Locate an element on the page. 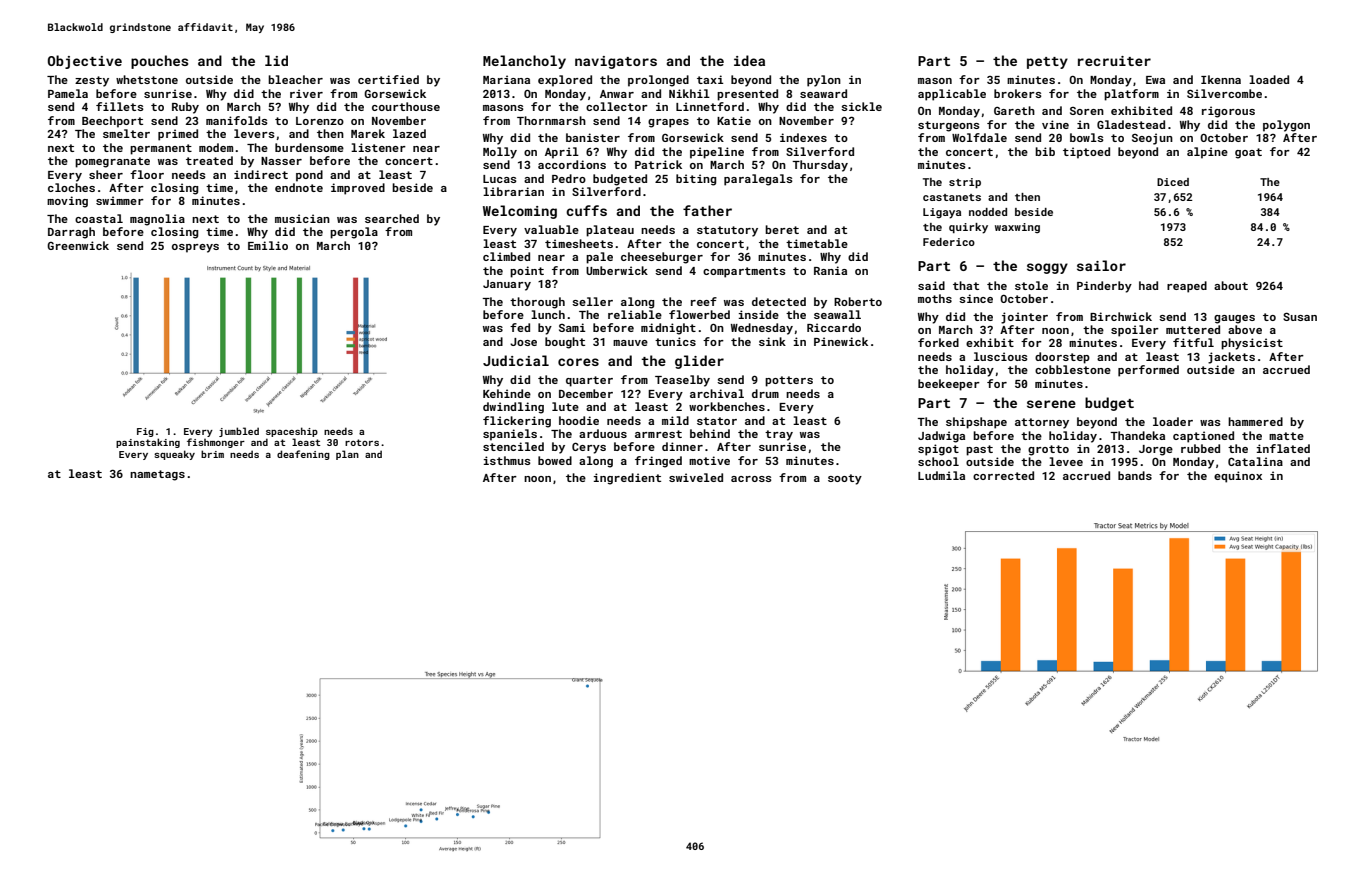 The width and height of the document is (1372, 887). magnolia is located at coordinates (157, 220).
